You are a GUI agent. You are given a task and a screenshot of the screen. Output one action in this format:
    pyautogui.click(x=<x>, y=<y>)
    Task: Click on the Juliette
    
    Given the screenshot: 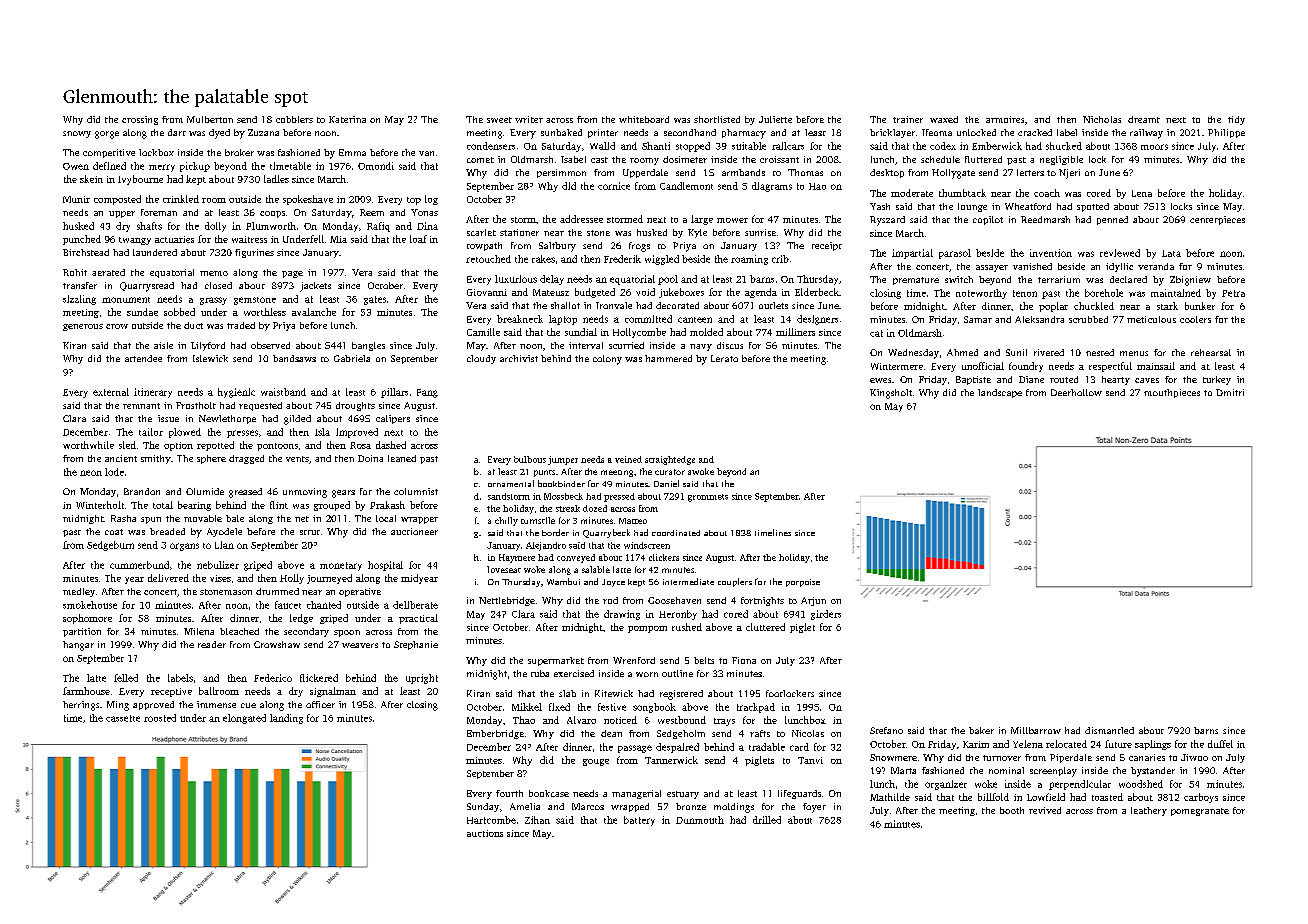 What is the action you would take?
    pyautogui.click(x=775, y=119)
